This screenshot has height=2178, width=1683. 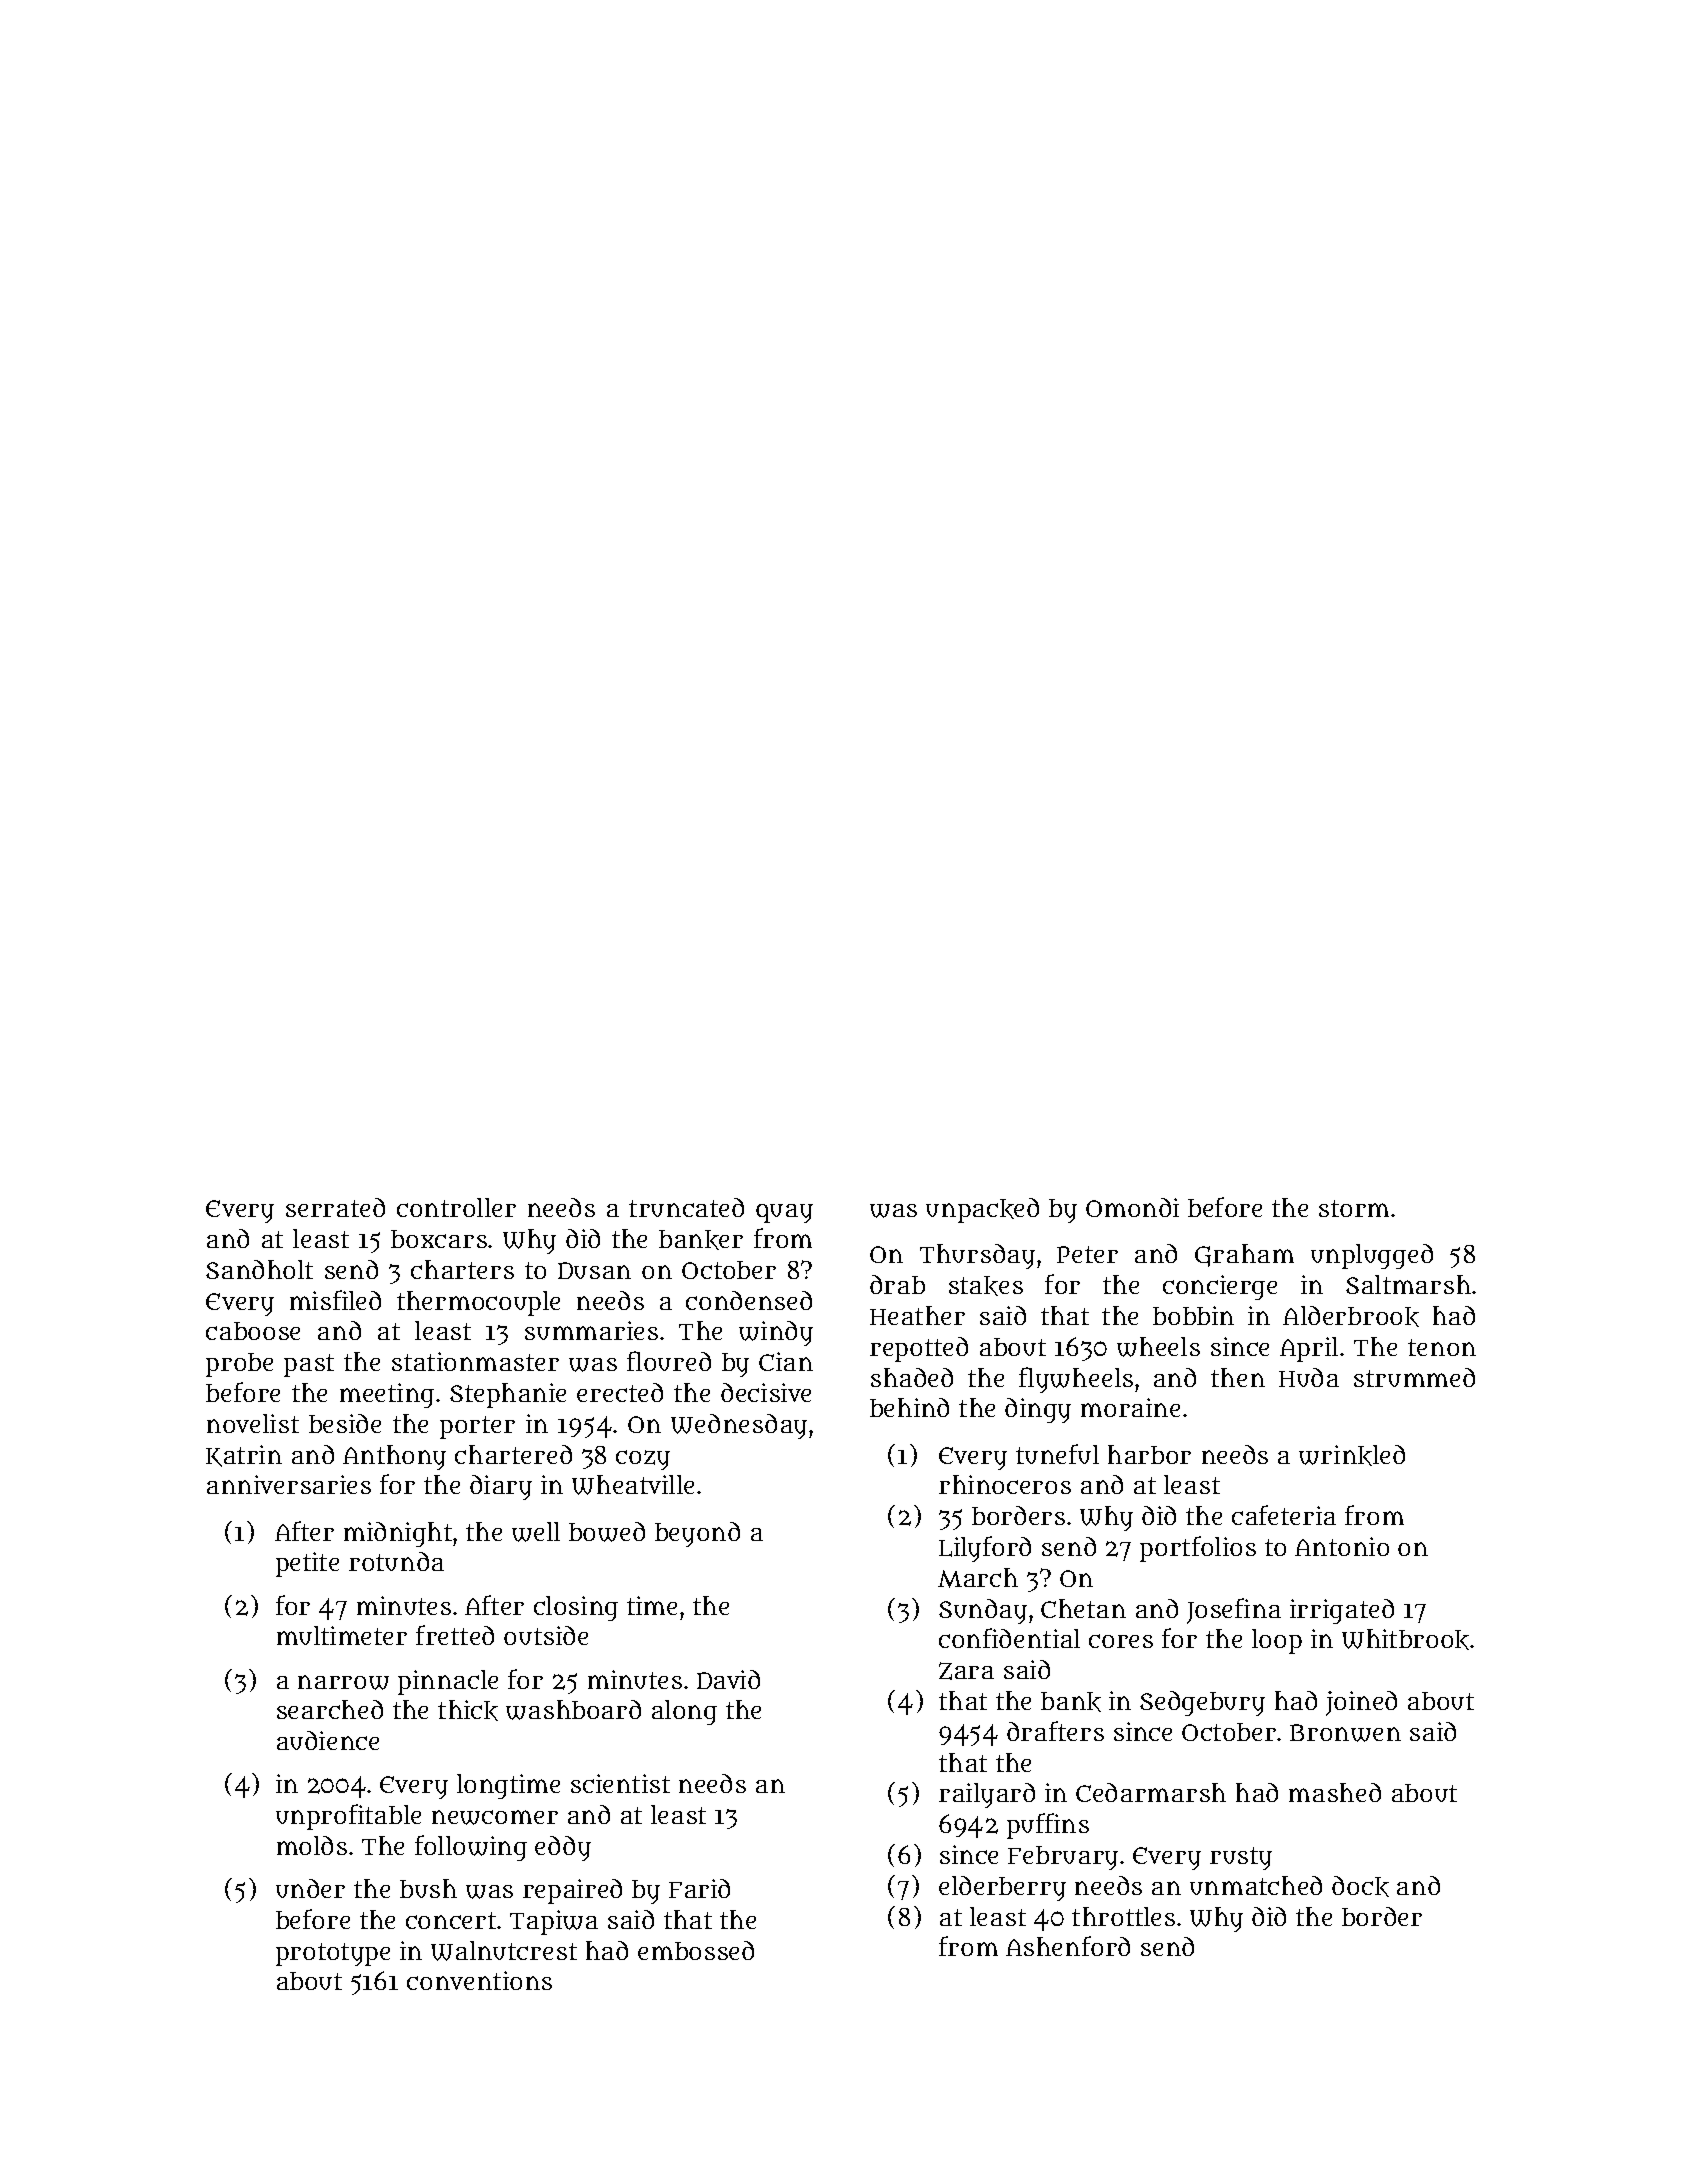 I want to click on narrow, so click(x=343, y=1682).
